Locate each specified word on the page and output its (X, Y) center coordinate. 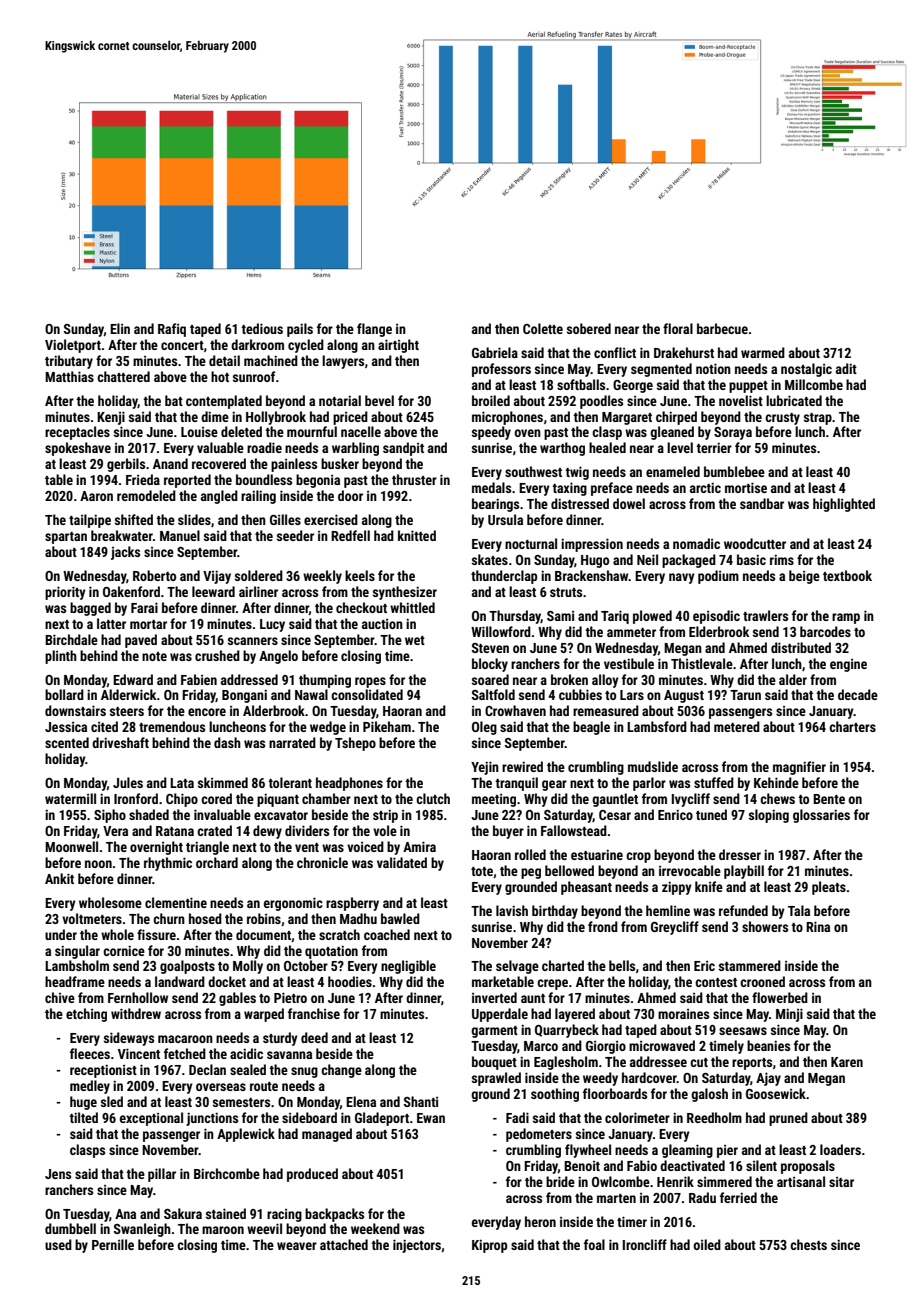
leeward (213, 591)
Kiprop (489, 1246)
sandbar (762, 503)
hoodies (350, 981)
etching (86, 1015)
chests (808, 1244)
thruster (414, 479)
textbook (847, 575)
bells (622, 965)
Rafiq (172, 330)
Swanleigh (142, 1230)
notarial (340, 400)
